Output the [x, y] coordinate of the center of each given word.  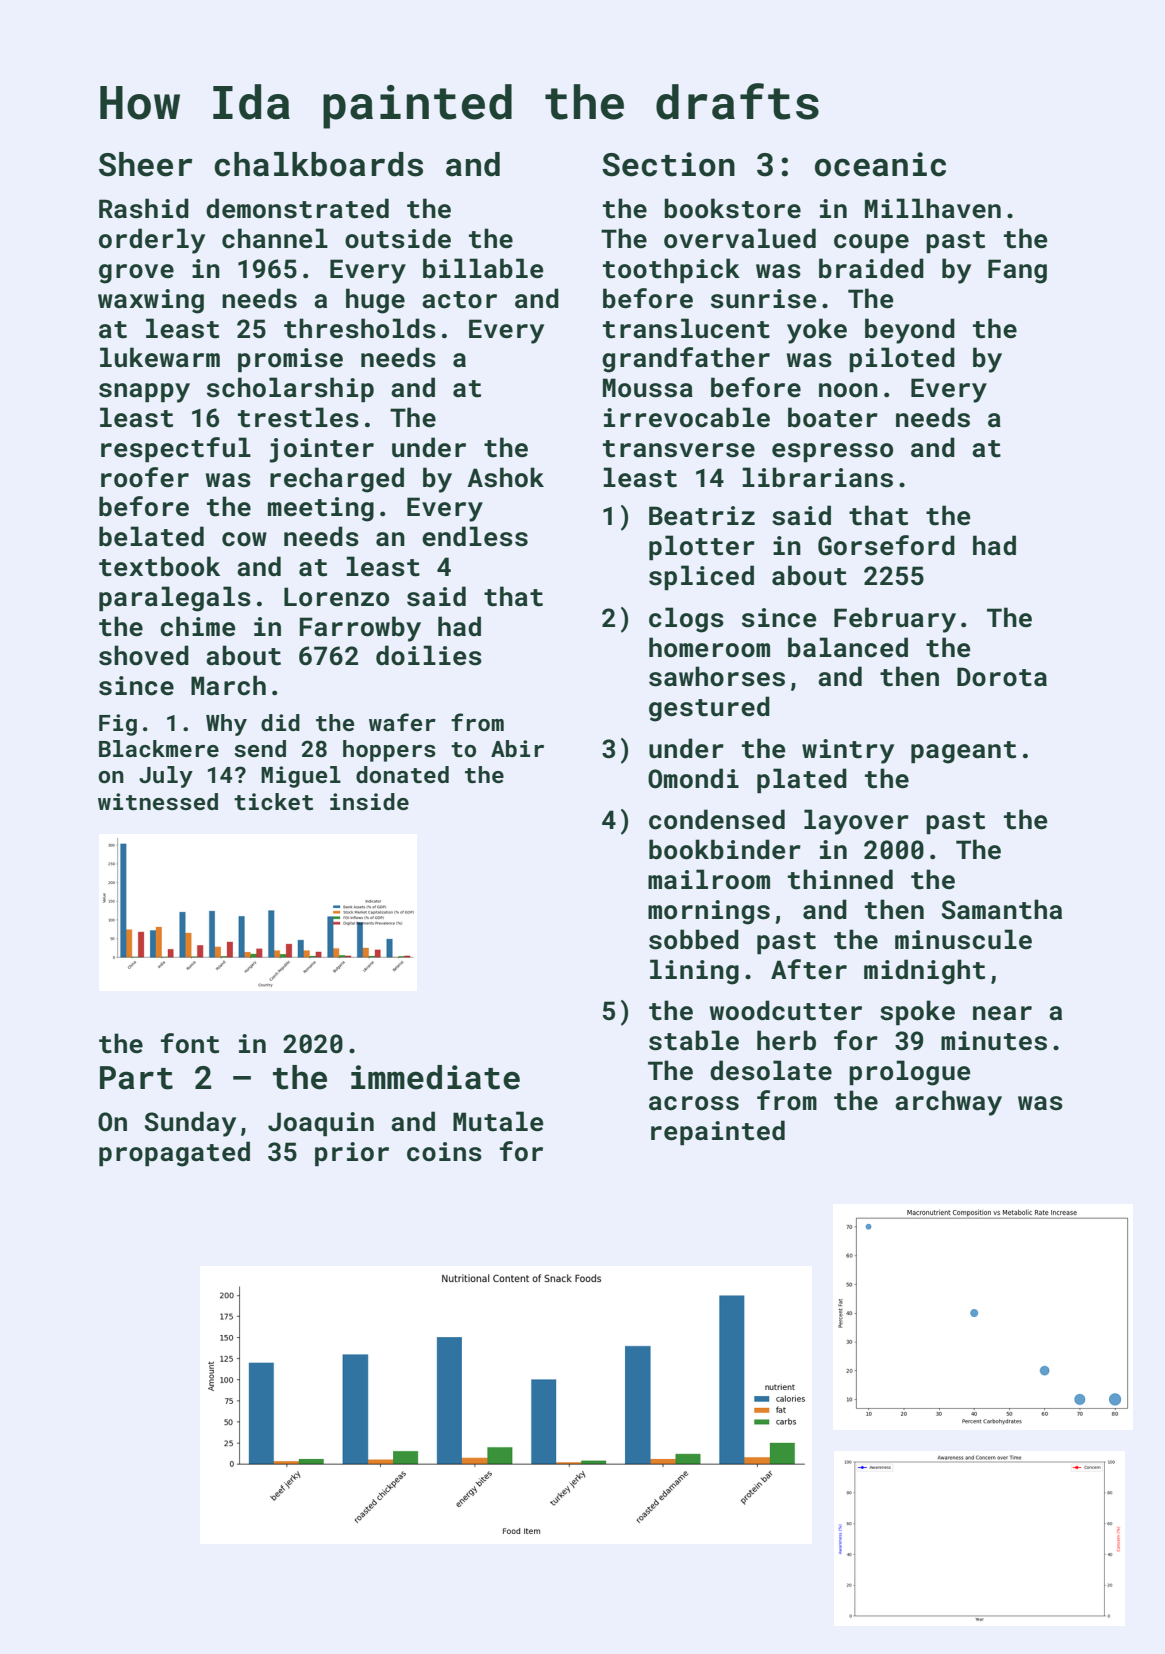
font [190, 1043]
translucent [686, 328]
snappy [144, 393]
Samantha [1002, 909]
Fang [1017, 271]
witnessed [158, 801]
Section [668, 164]
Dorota [1002, 677]
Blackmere [159, 748]
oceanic [880, 164]
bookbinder [725, 849]
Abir [517, 748]
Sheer [146, 164]
